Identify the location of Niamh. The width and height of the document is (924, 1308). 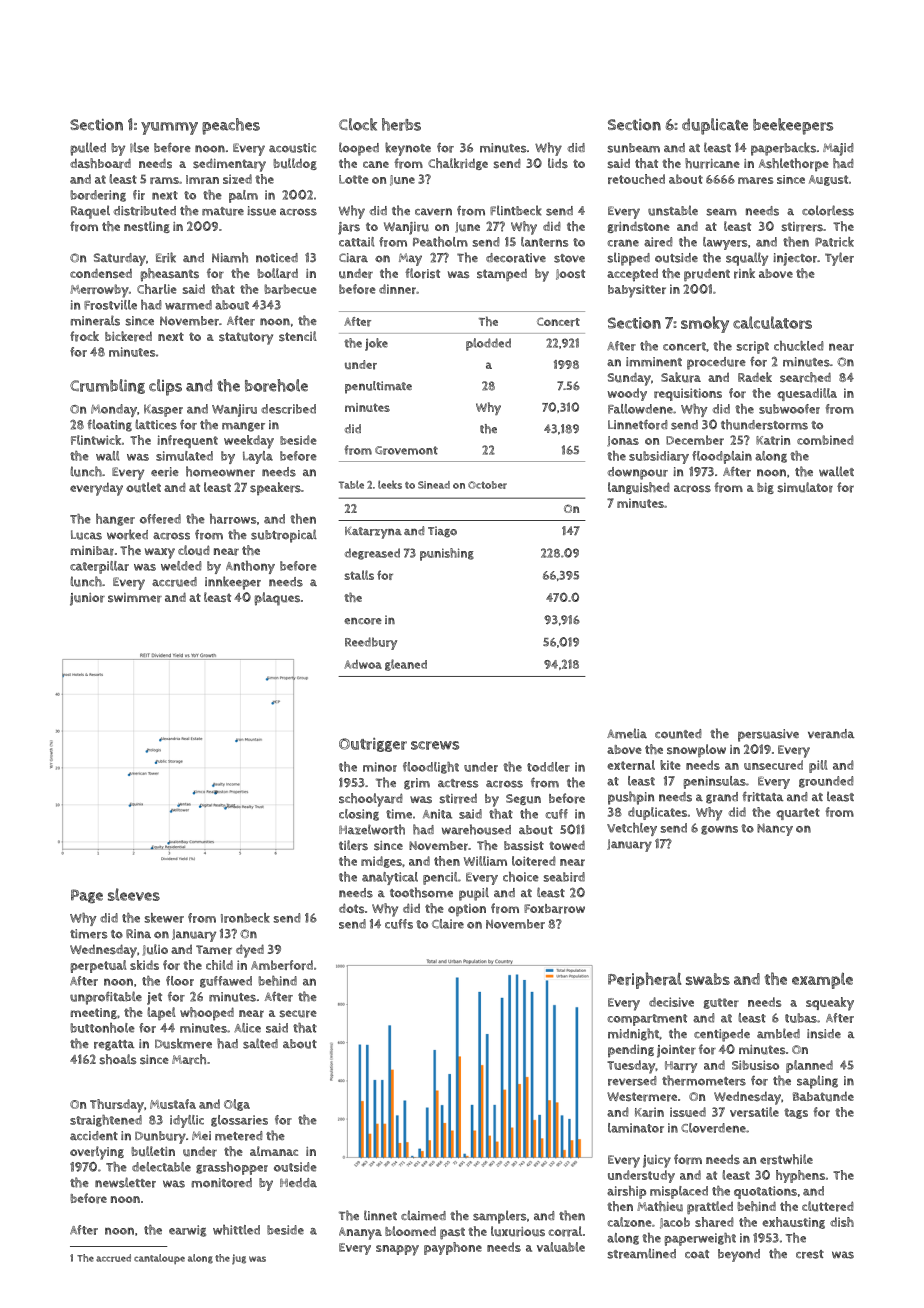
(230, 257).
